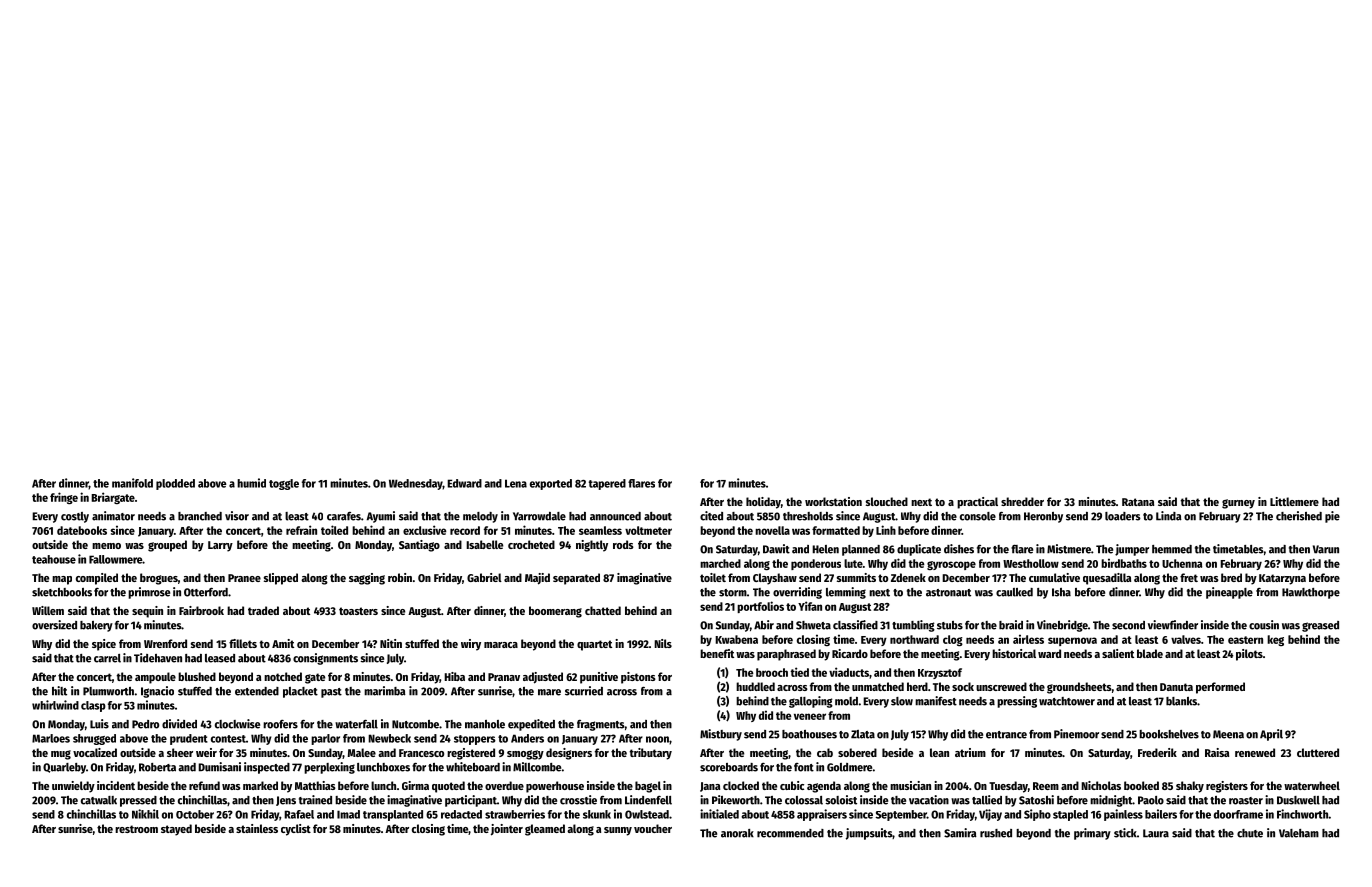 The height and width of the screenshot is (887, 1372). What do you see at coordinates (296, 830) in the screenshot?
I see `cyclist` at bounding box center [296, 830].
